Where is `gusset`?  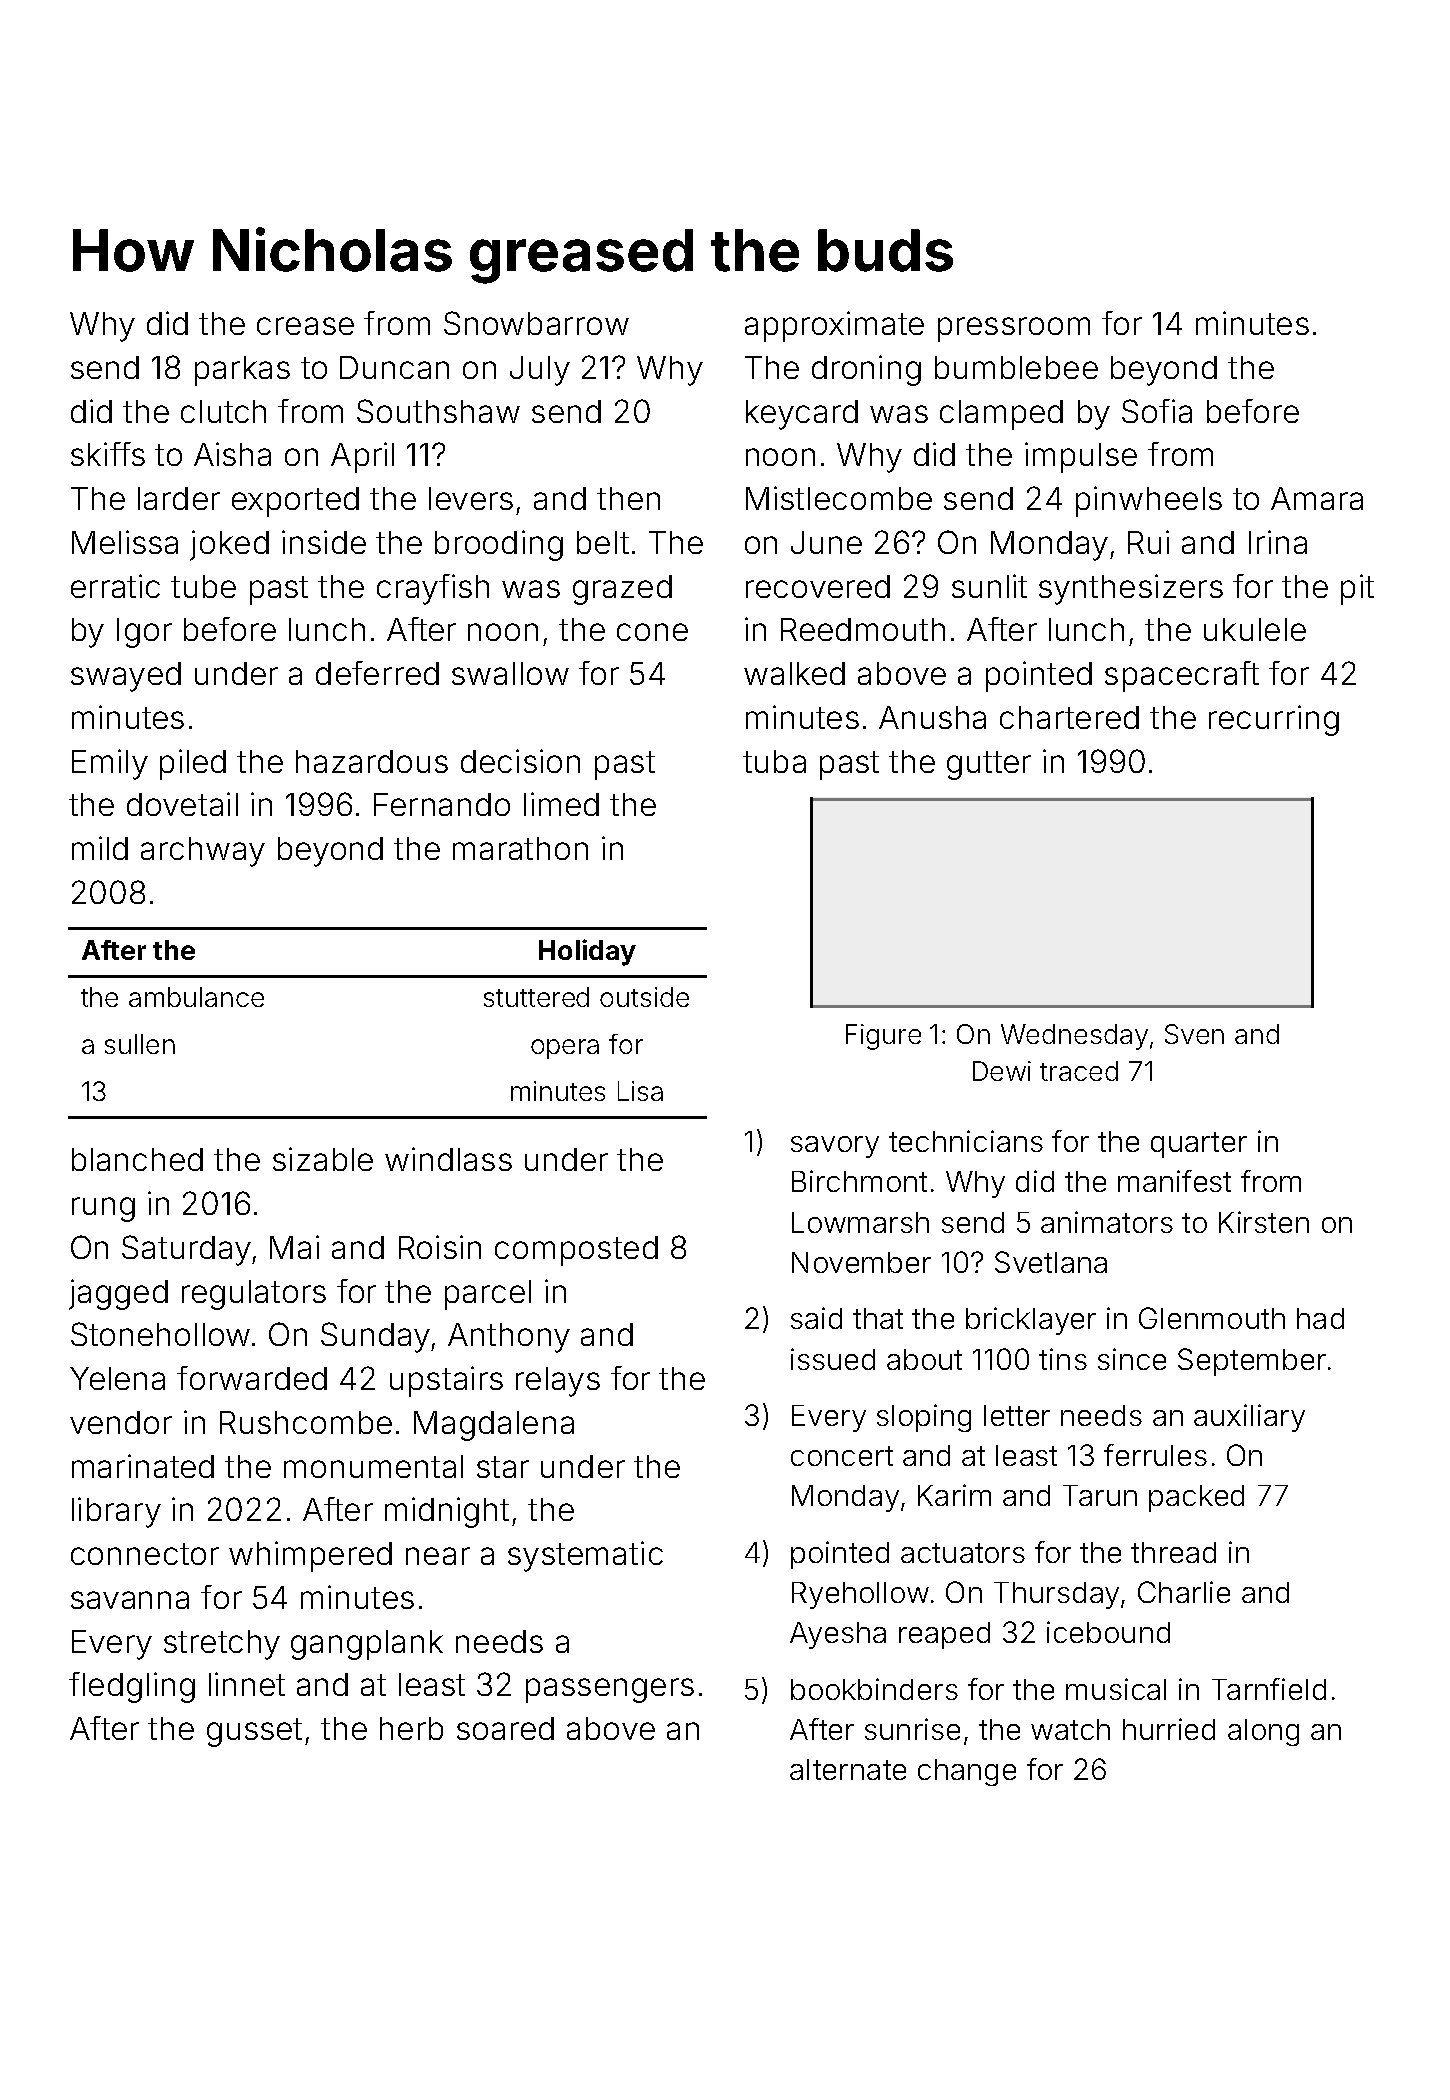 gusset is located at coordinates (254, 1732).
